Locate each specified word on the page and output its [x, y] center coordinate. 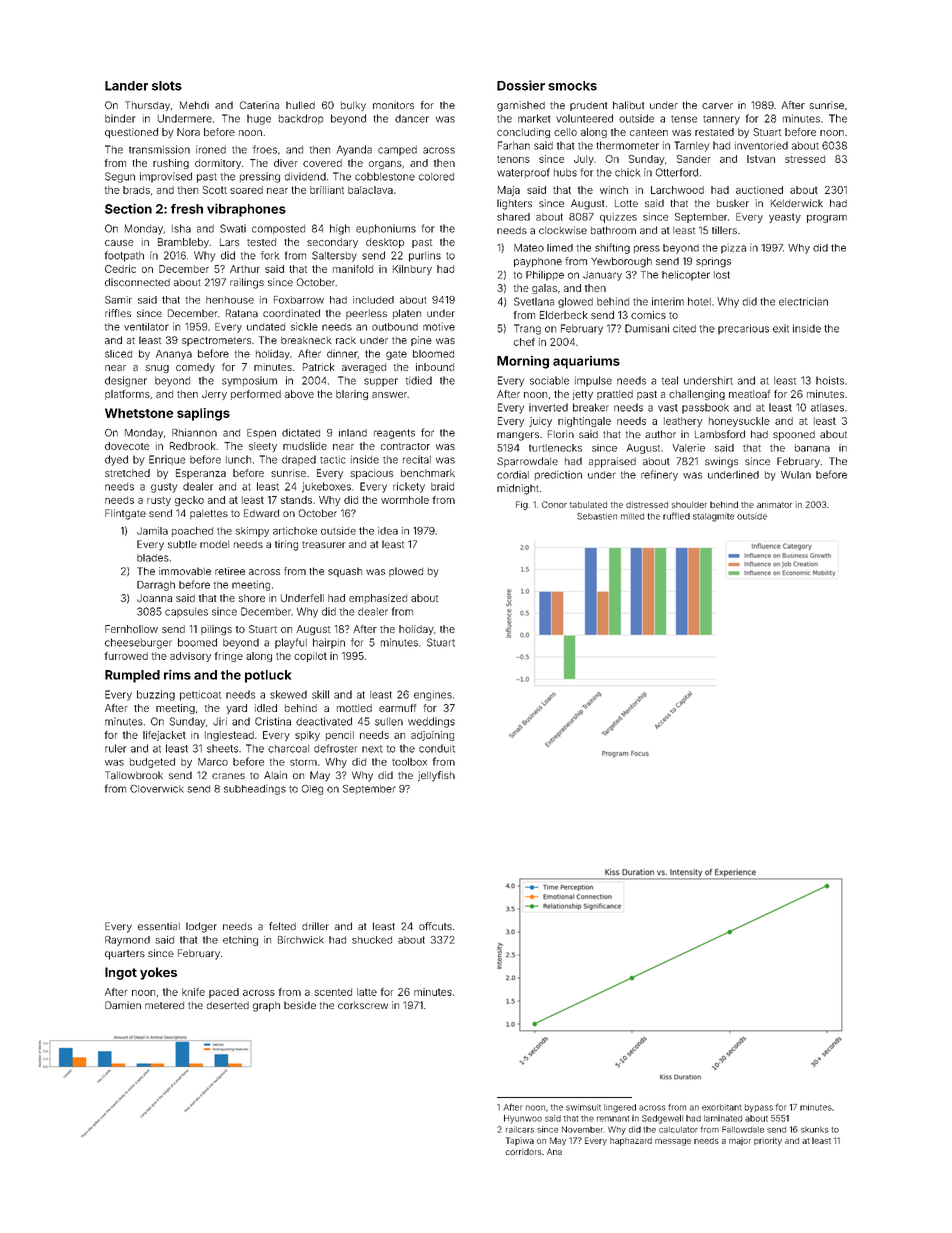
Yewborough [621, 262]
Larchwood [677, 190]
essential [159, 926]
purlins [425, 256]
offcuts [435, 926]
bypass [759, 1108]
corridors [523, 1151]
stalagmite [713, 517]
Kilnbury [412, 270]
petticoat [200, 695]
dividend [305, 176]
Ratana [242, 313]
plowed [406, 572]
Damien [123, 1005]
